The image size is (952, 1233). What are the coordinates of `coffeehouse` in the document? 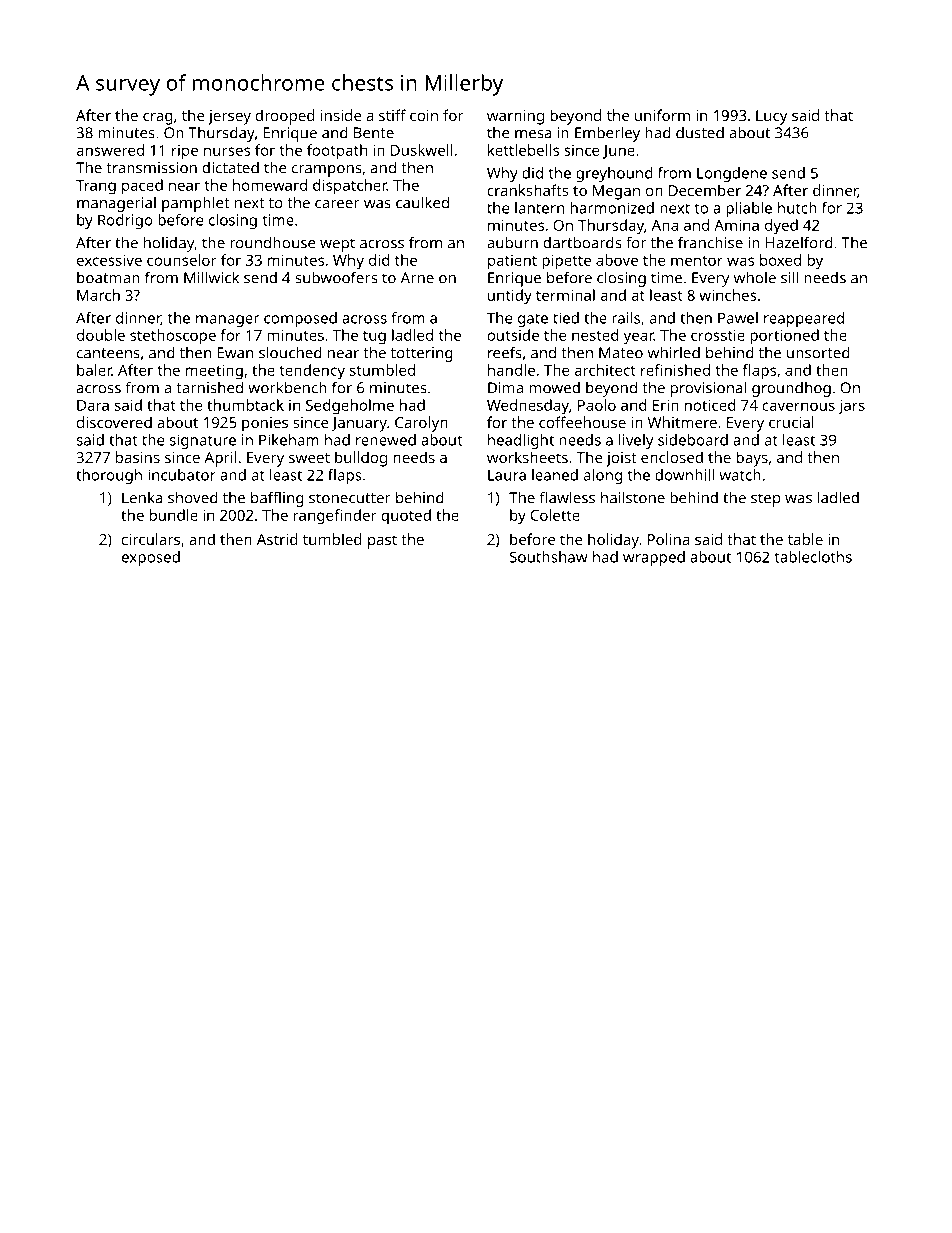 It's located at (582, 422).
